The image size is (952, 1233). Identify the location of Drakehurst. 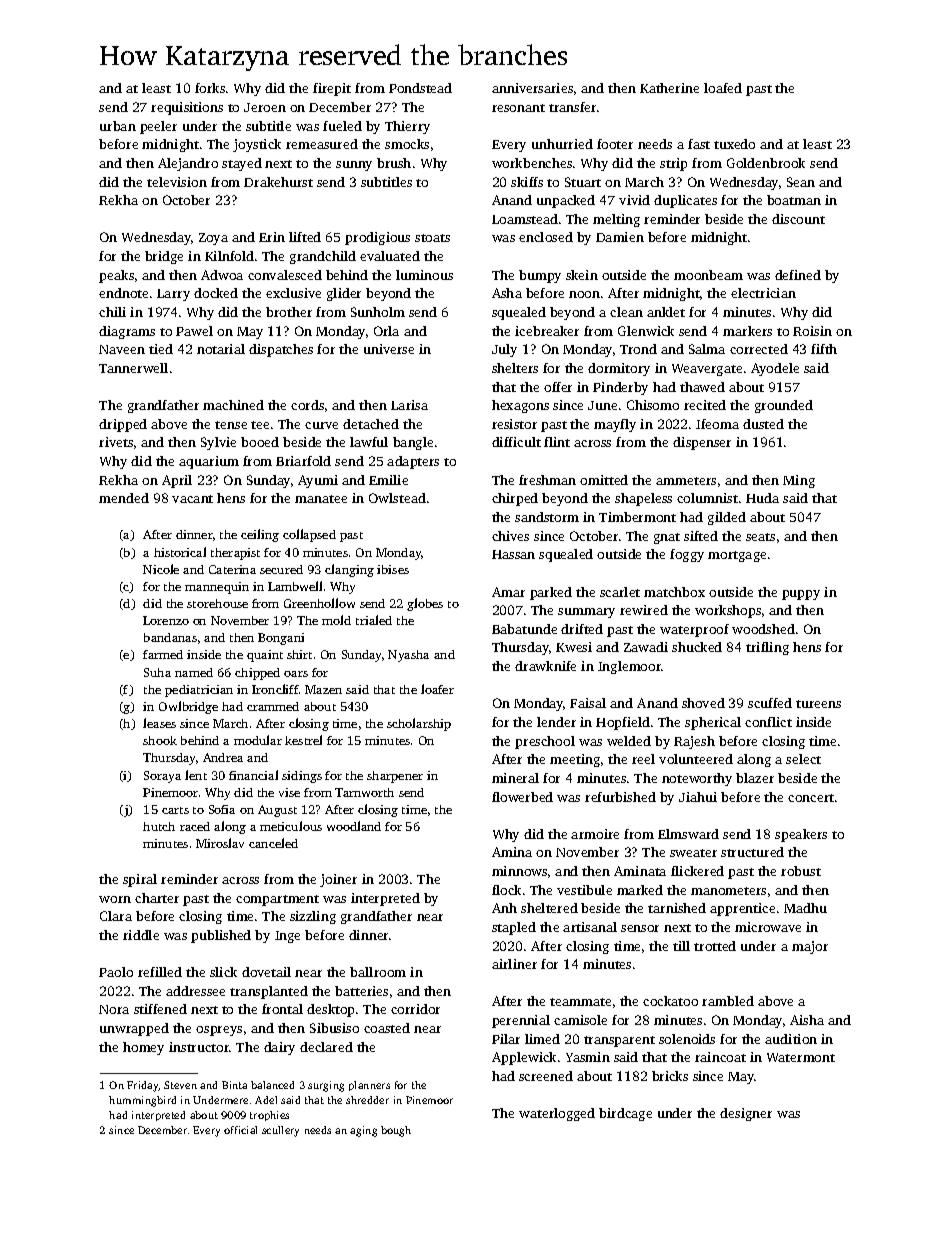
(278, 182).
